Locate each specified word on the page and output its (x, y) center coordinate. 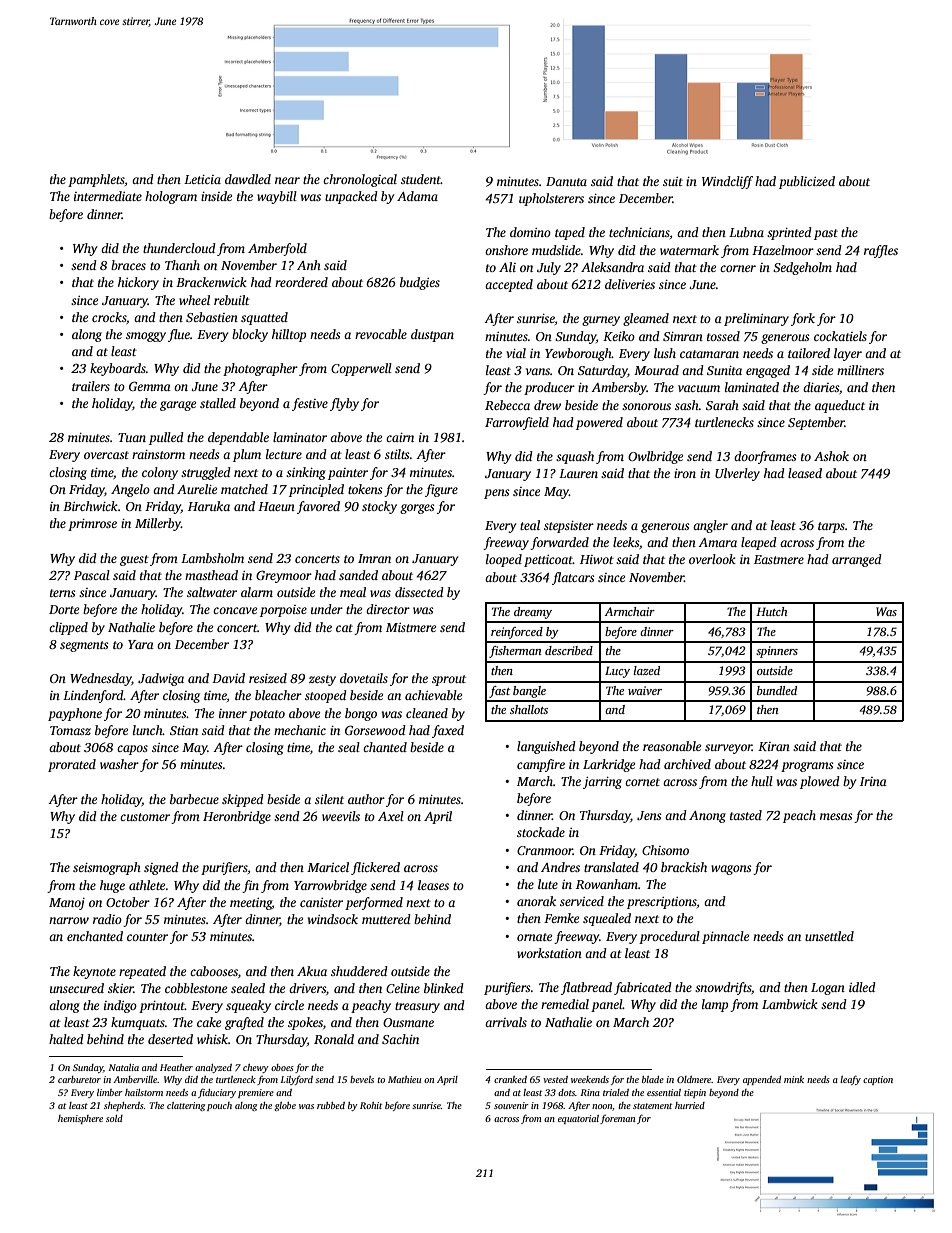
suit (673, 181)
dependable (238, 438)
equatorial (578, 1119)
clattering (186, 1106)
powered (599, 423)
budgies (420, 283)
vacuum (699, 388)
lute (548, 884)
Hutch (771, 611)
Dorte (64, 609)
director (388, 609)
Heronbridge (237, 817)
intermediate (108, 196)
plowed (820, 782)
